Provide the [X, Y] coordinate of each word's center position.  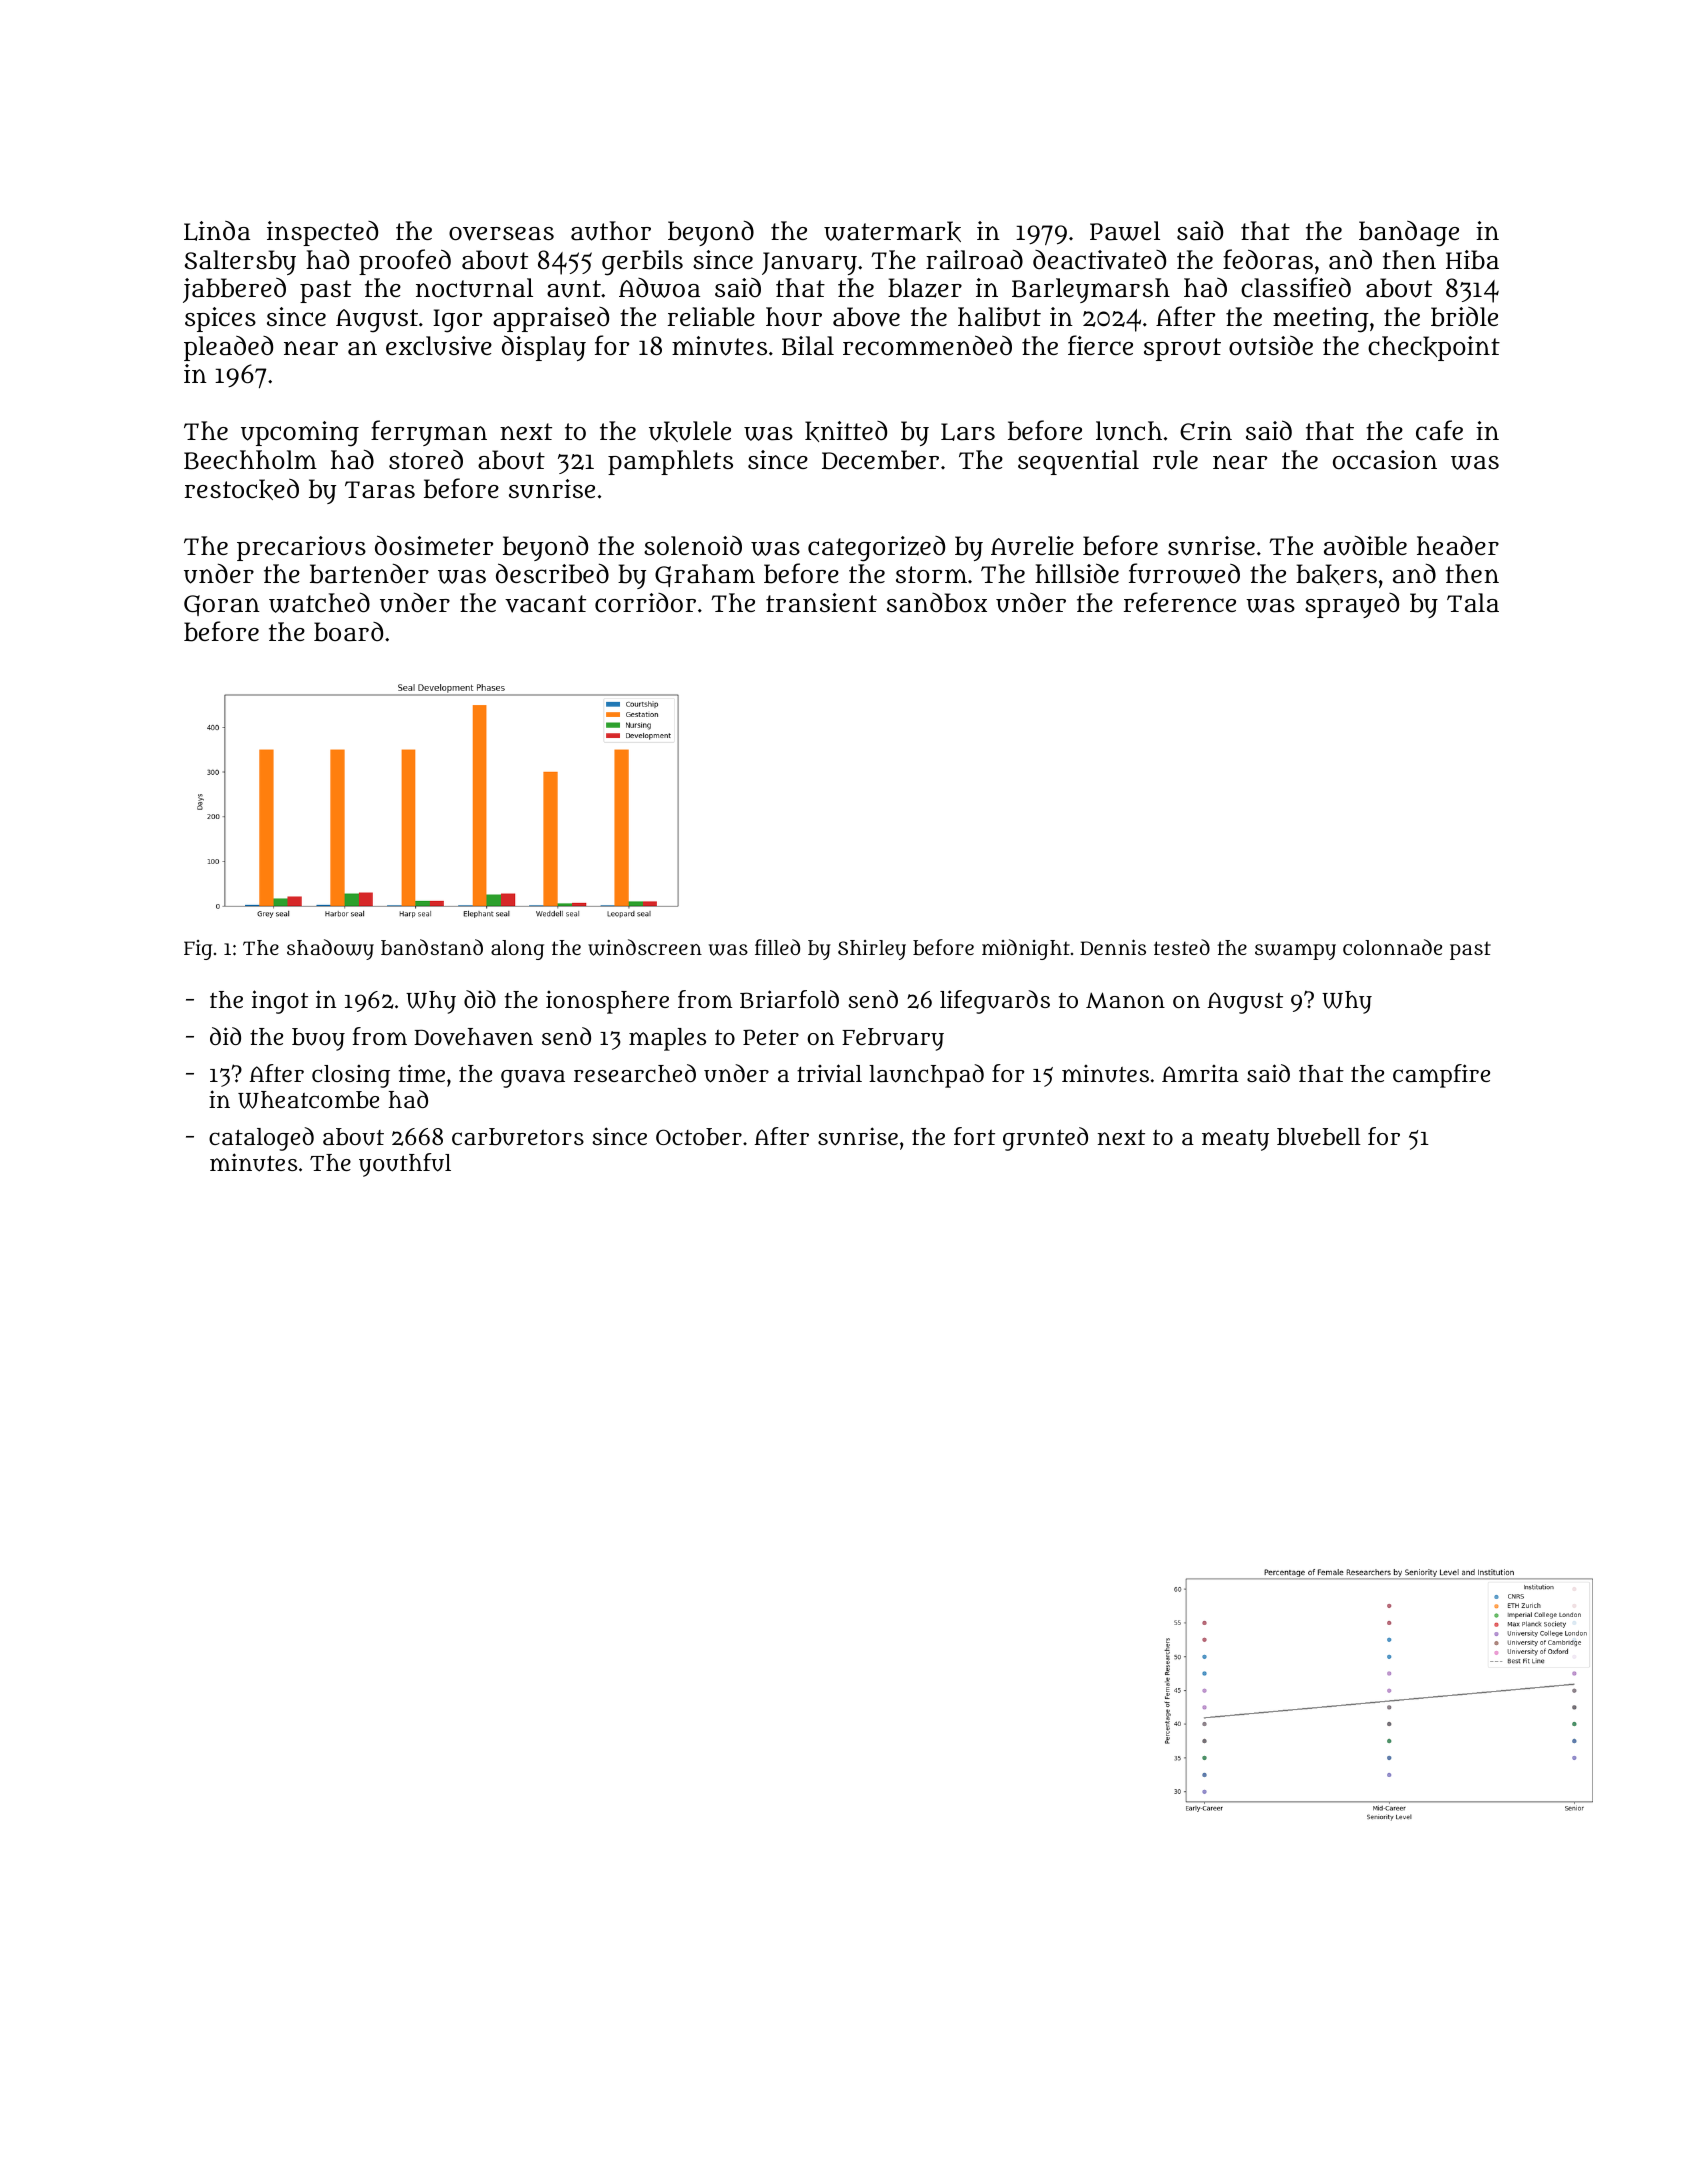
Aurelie [1032, 546]
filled [777, 947]
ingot [280, 1002]
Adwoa [659, 288]
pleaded [228, 348]
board [348, 632]
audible [1365, 545]
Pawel [1125, 231]
